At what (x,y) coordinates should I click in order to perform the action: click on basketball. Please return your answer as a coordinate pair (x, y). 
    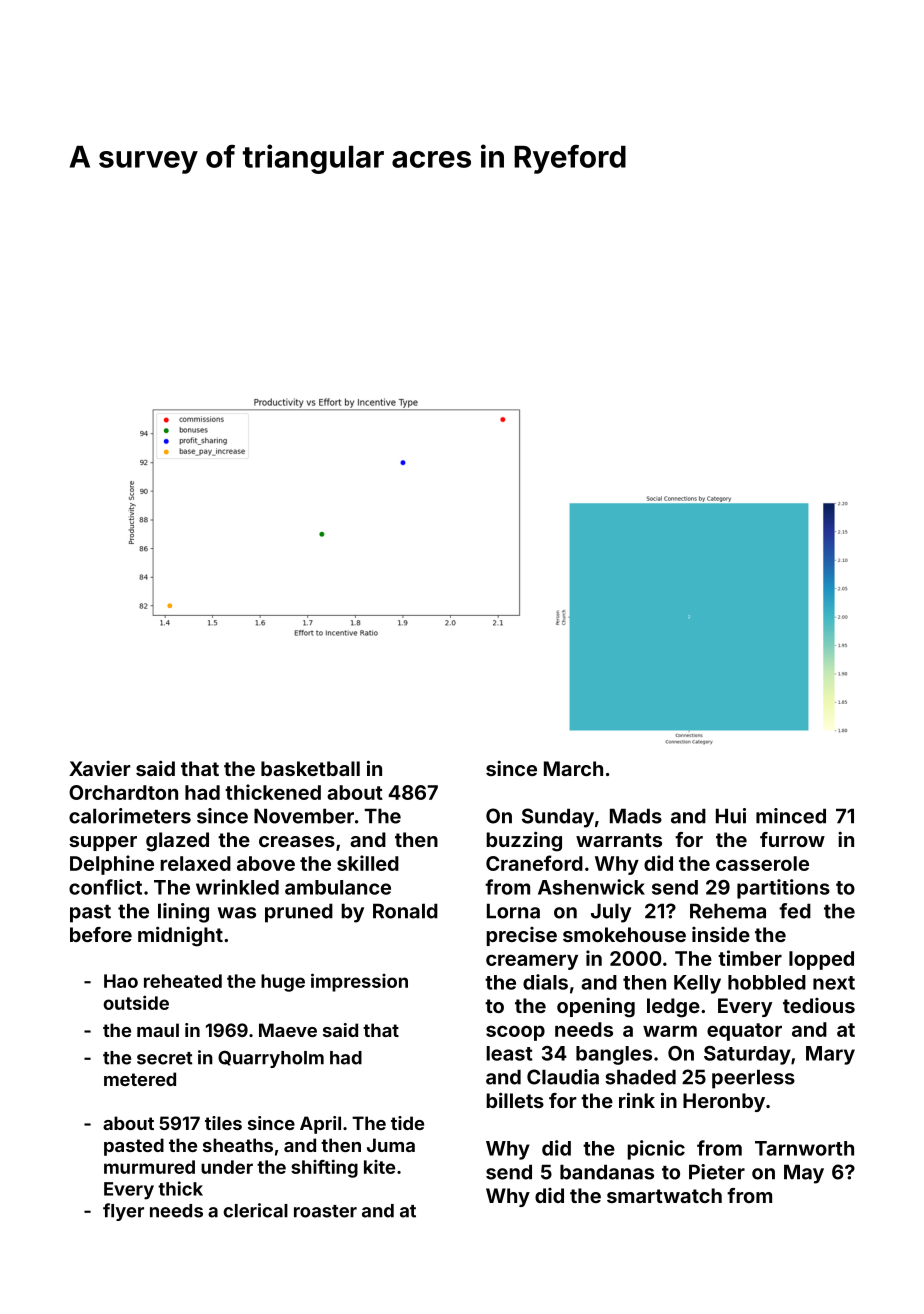
    Looking at the image, I should click on (310, 768).
